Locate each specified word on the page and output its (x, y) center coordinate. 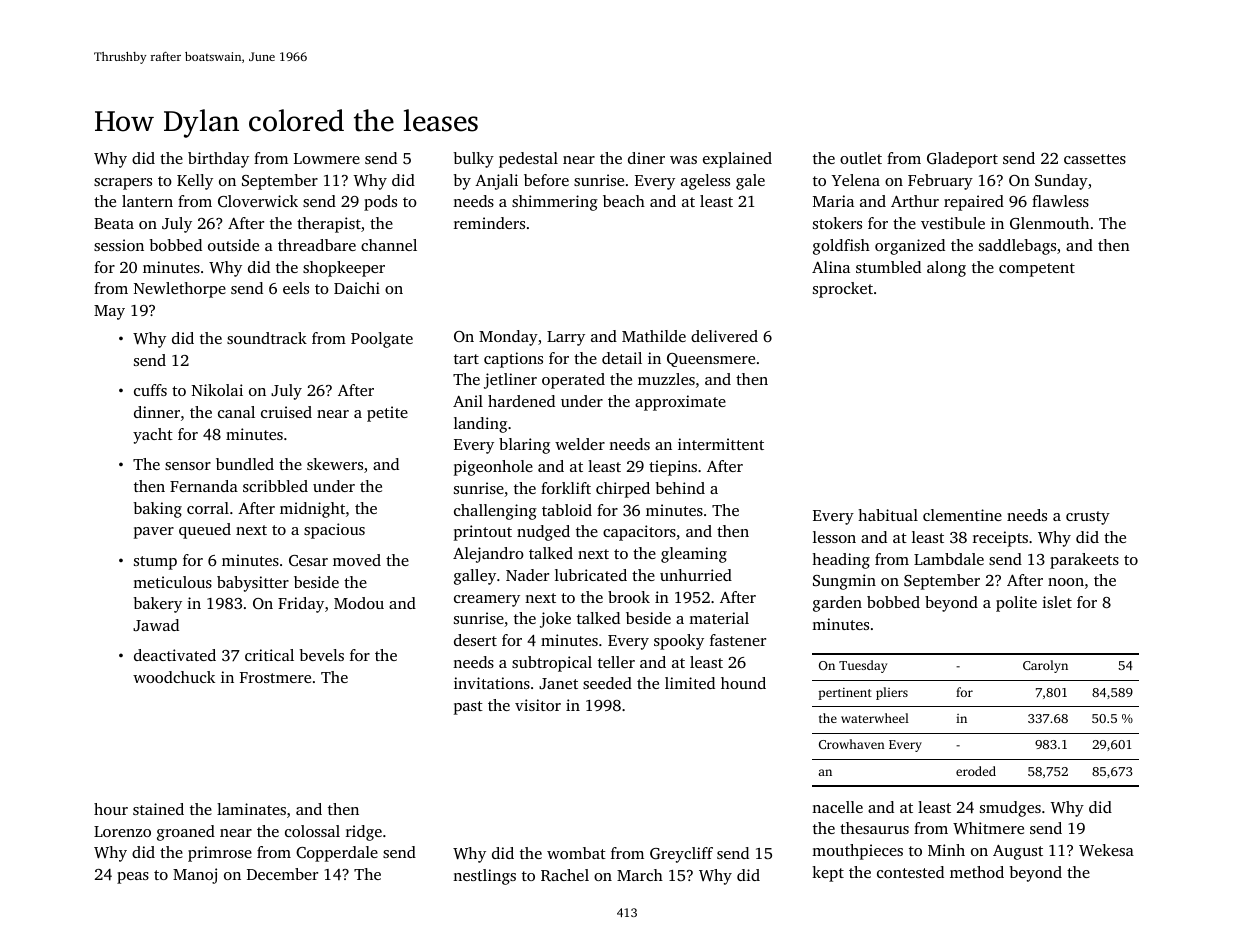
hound (743, 683)
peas (133, 878)
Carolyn (1045, 666)
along (946, 269)
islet (1057, 602)
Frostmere (275, 677)
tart (466, 359)
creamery (487, 601)
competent (1037, 270)
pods (380, 203)
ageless (705, 182)
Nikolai (217, 390)
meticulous (172, 582)
